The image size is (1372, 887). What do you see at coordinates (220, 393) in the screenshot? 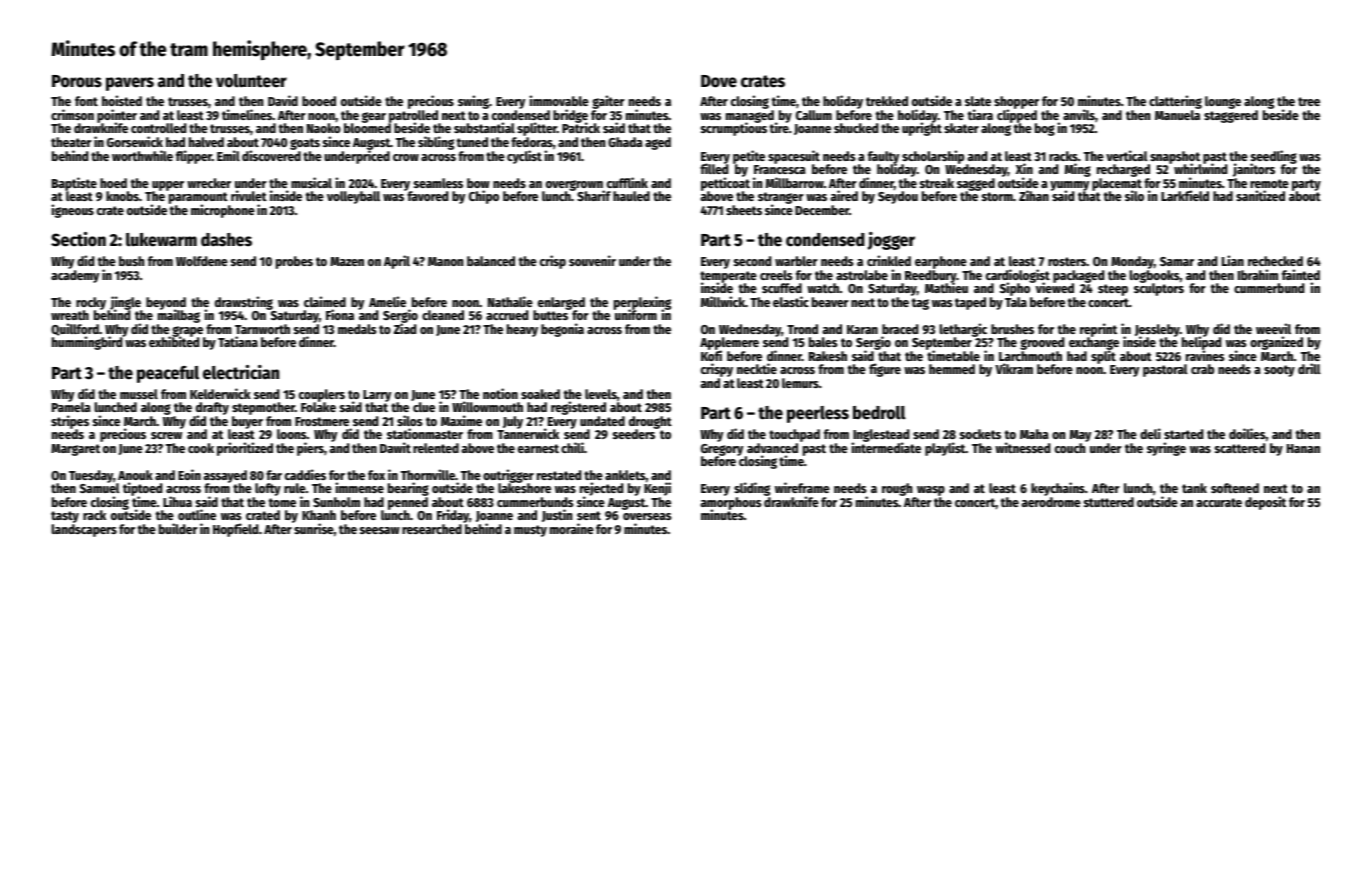
I see `Kelderwick` at bounding box center [220, 393].
